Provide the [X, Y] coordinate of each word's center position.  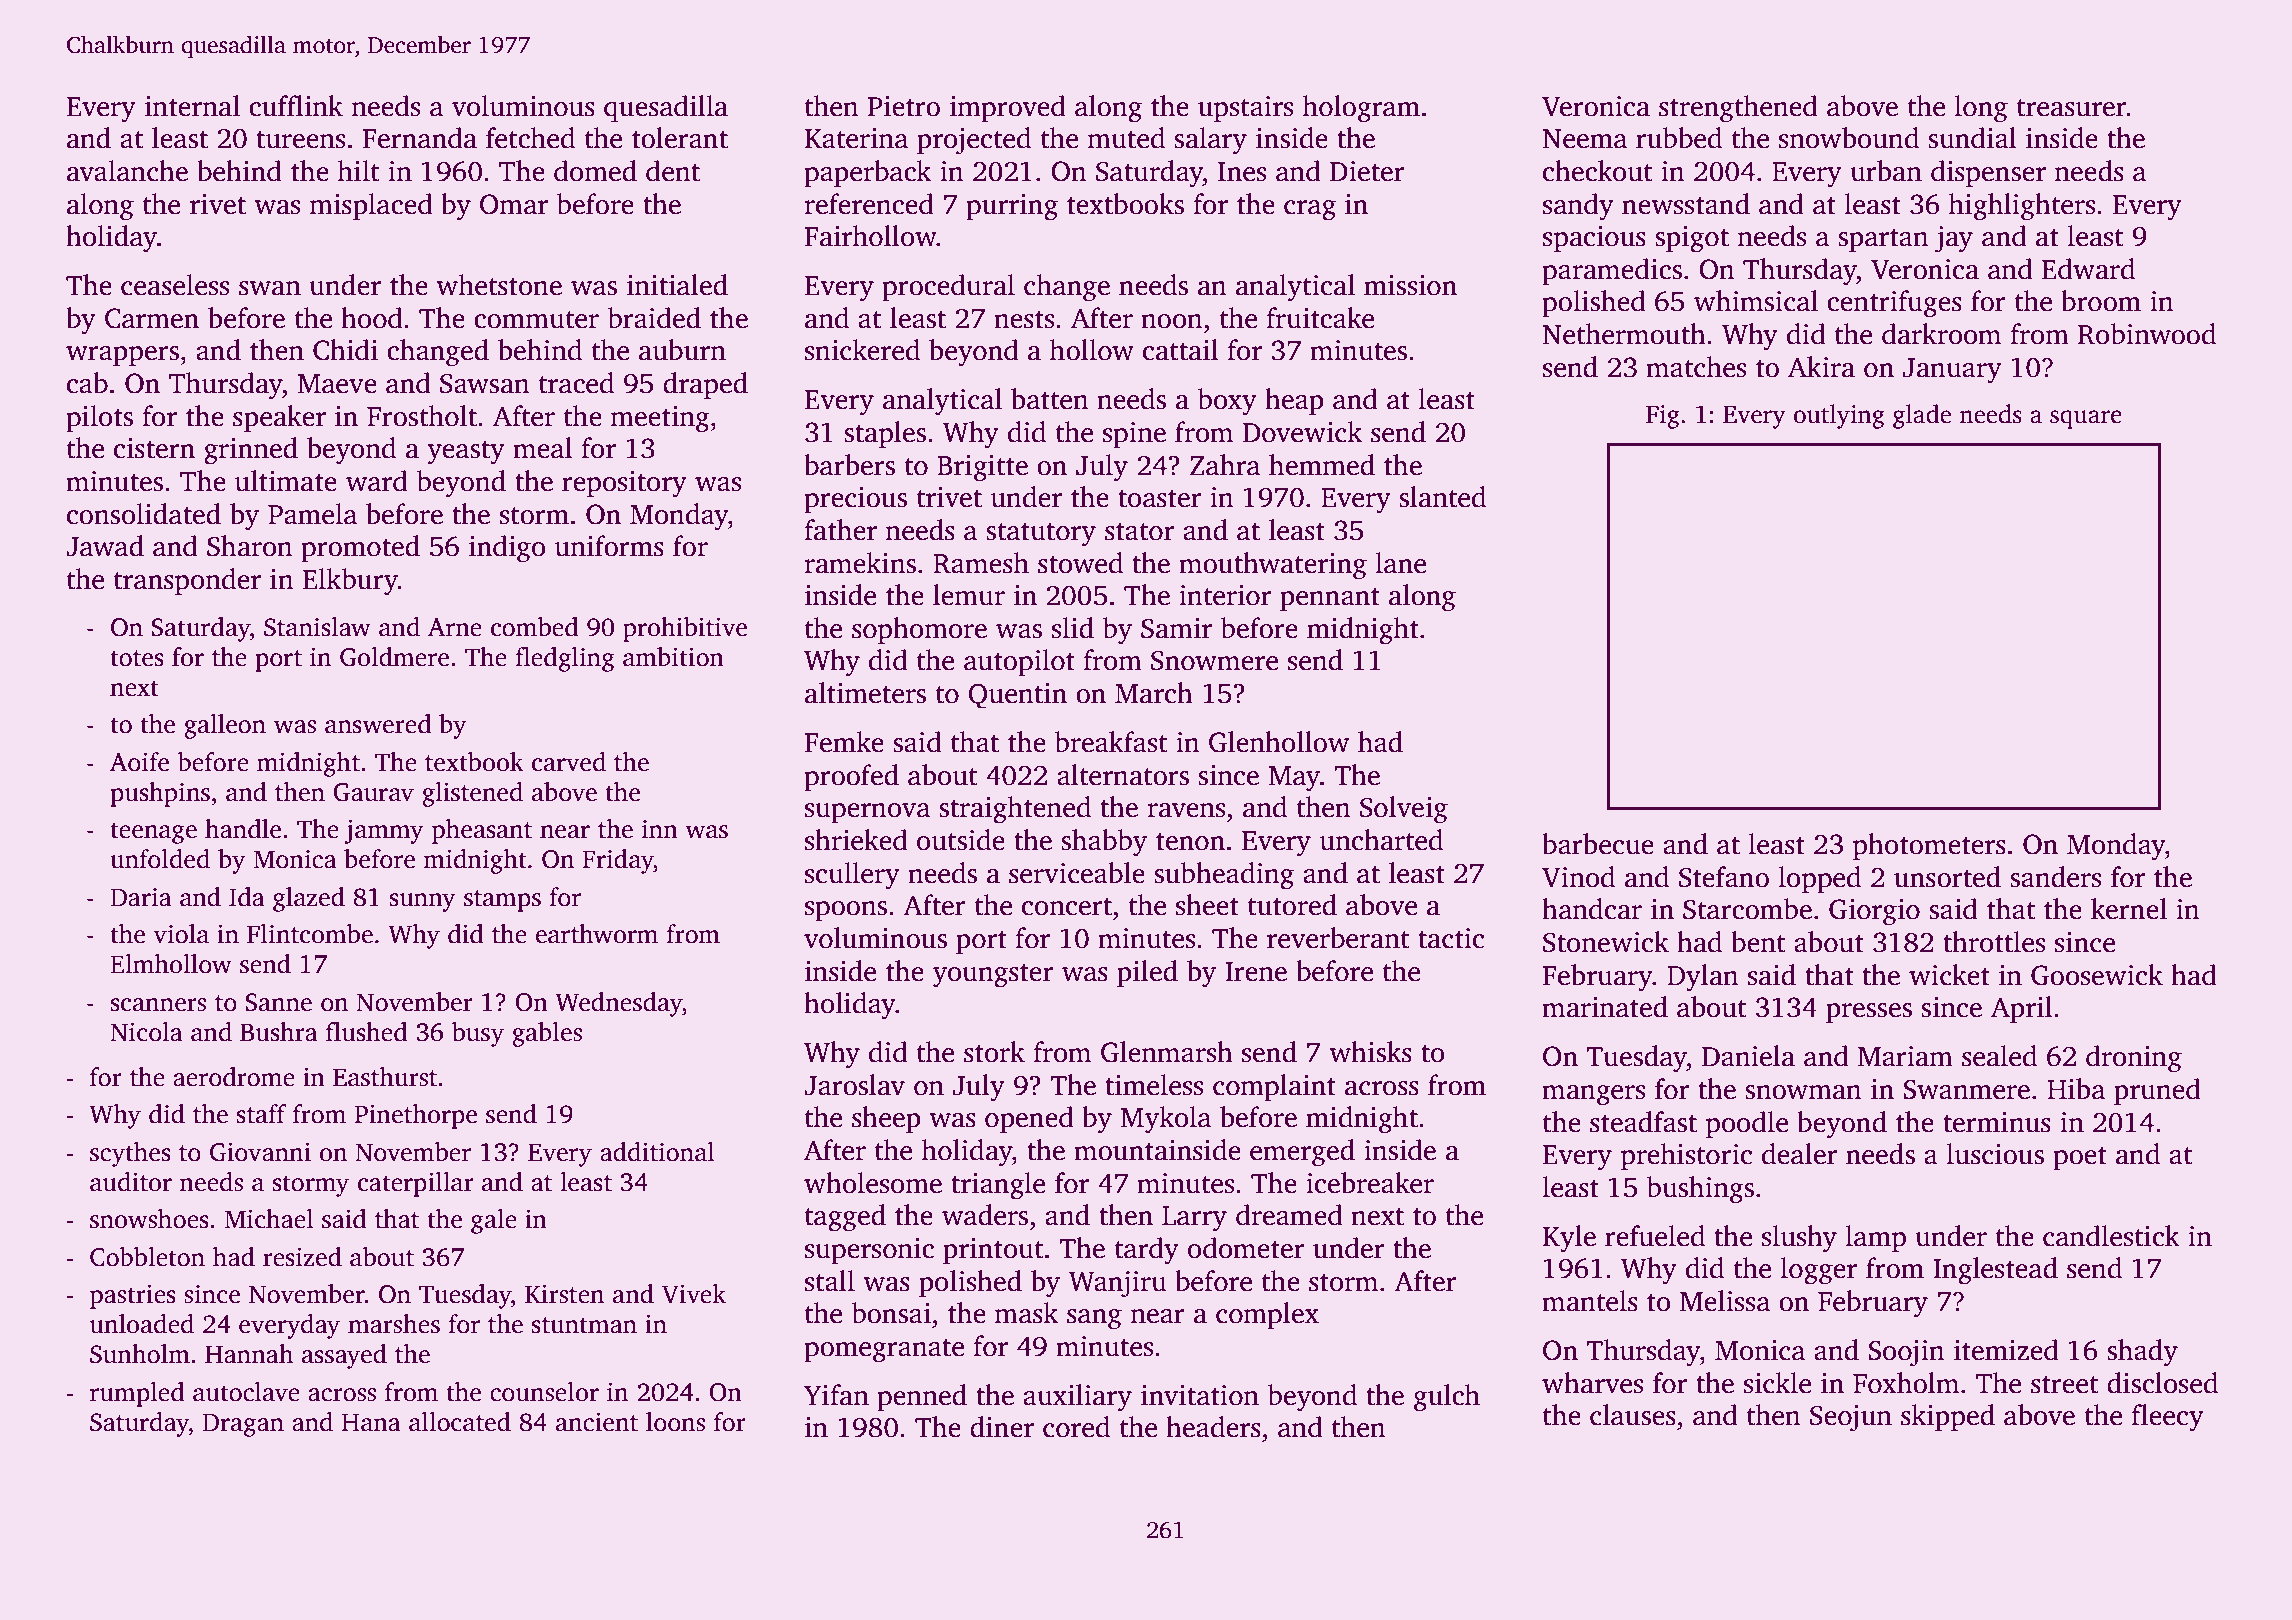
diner [1002, 1427]
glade [1922, 416]
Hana [371, 1422]
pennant [1330, 599]
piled [1147, 973]
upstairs [1245, 109]
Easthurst [385, 1077]
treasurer [2071, 108]
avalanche [127, 171]
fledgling [565, 659]
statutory [1041, 535]
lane [1400, 563]
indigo [507, 549]
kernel [2129, 909]
